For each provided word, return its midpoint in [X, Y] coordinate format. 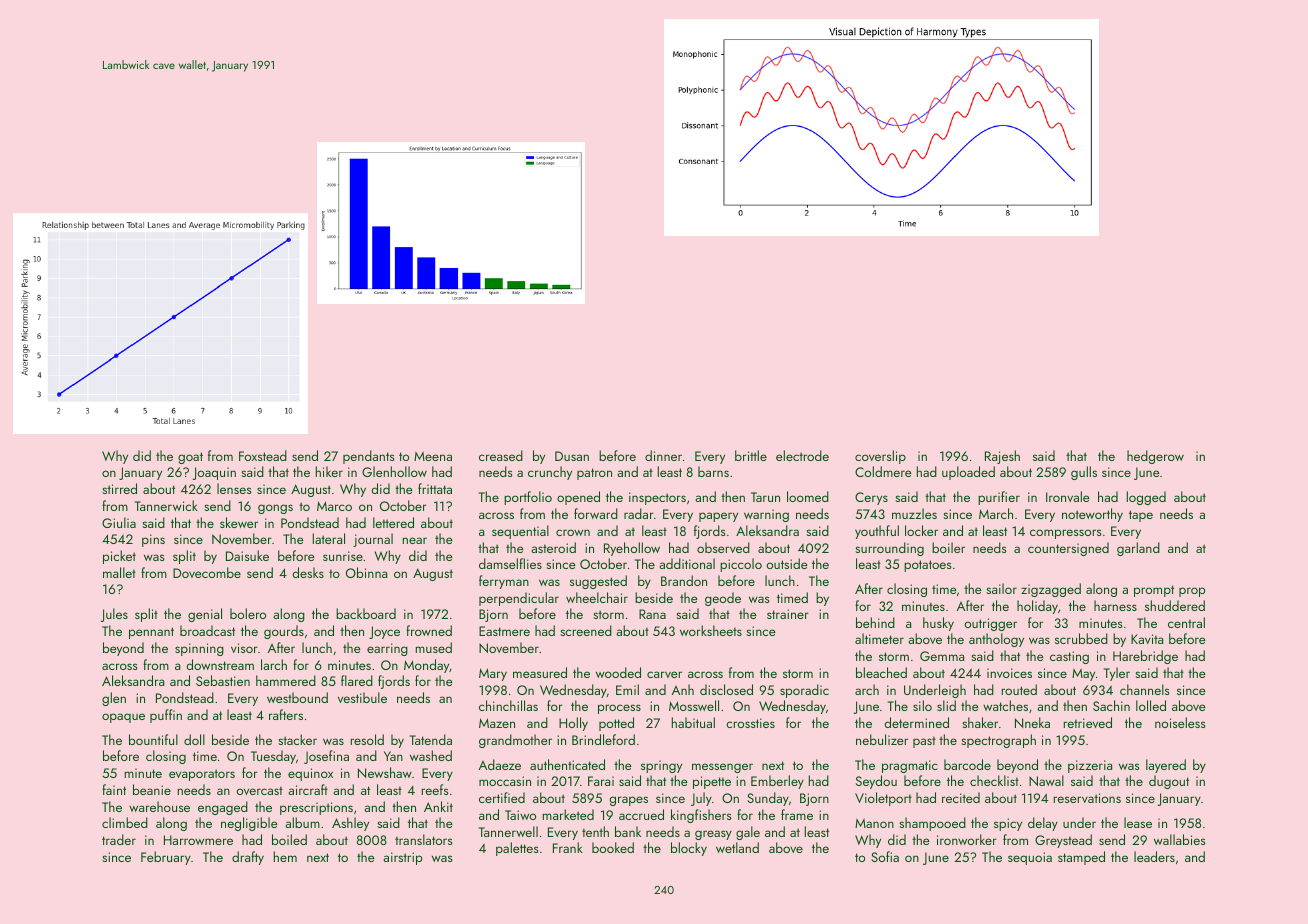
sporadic [804, 691]
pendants [369, 457]
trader [119, 839]
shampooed [932, 824]
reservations [1087, 798]
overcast [260, 790]
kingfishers [701, 816]
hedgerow [1155, 457]
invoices [1009, 673]
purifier [999, 498]
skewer [239, 522]
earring [387, 649]
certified [502, 797]
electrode [802, 455]
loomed [808, 496]
